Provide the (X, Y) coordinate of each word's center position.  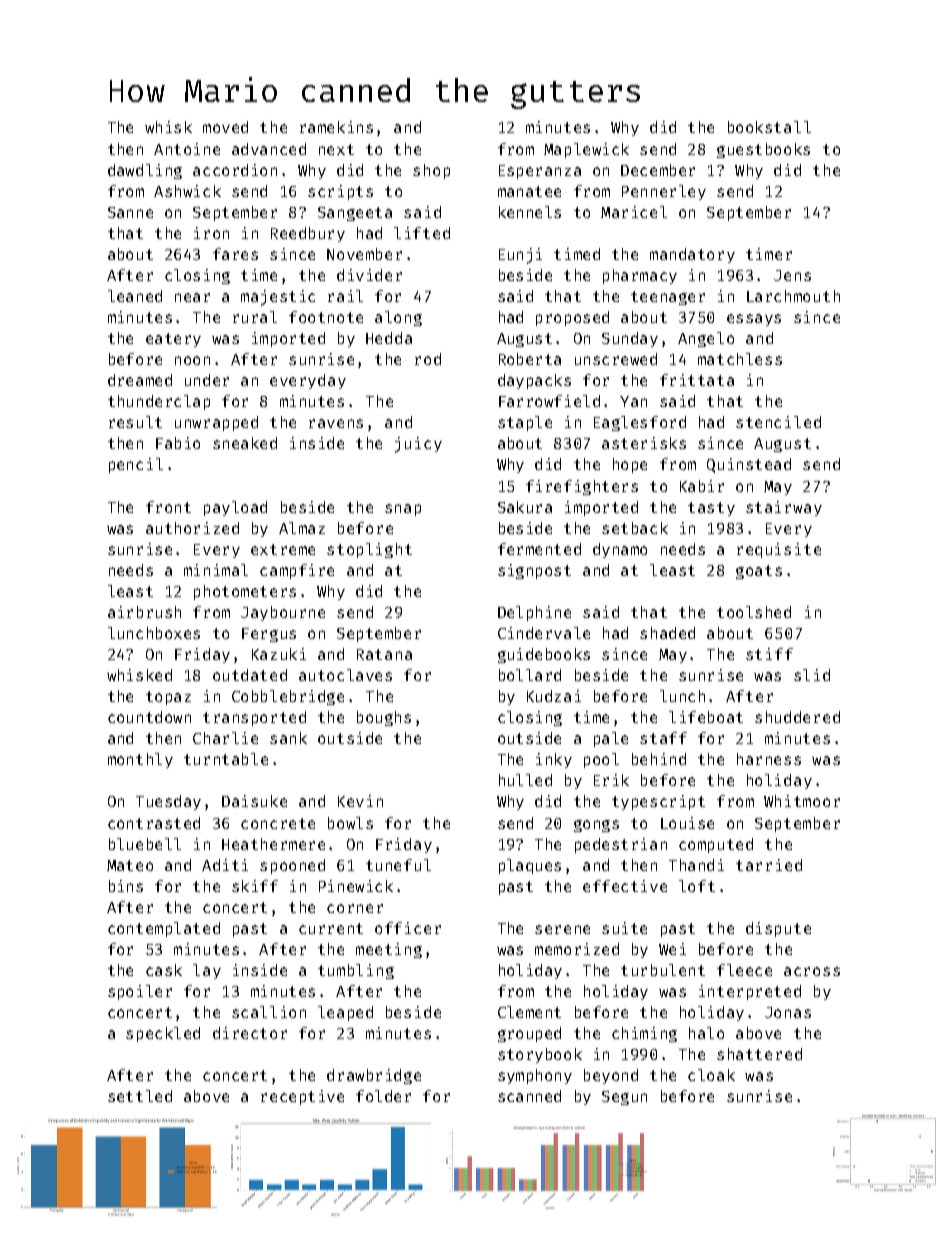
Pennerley (664, 192)
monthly (140, 760)
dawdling (145, 171)
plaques (530, 866)
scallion (269, 1012)
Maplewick (586, 150)
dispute (778, 929)
